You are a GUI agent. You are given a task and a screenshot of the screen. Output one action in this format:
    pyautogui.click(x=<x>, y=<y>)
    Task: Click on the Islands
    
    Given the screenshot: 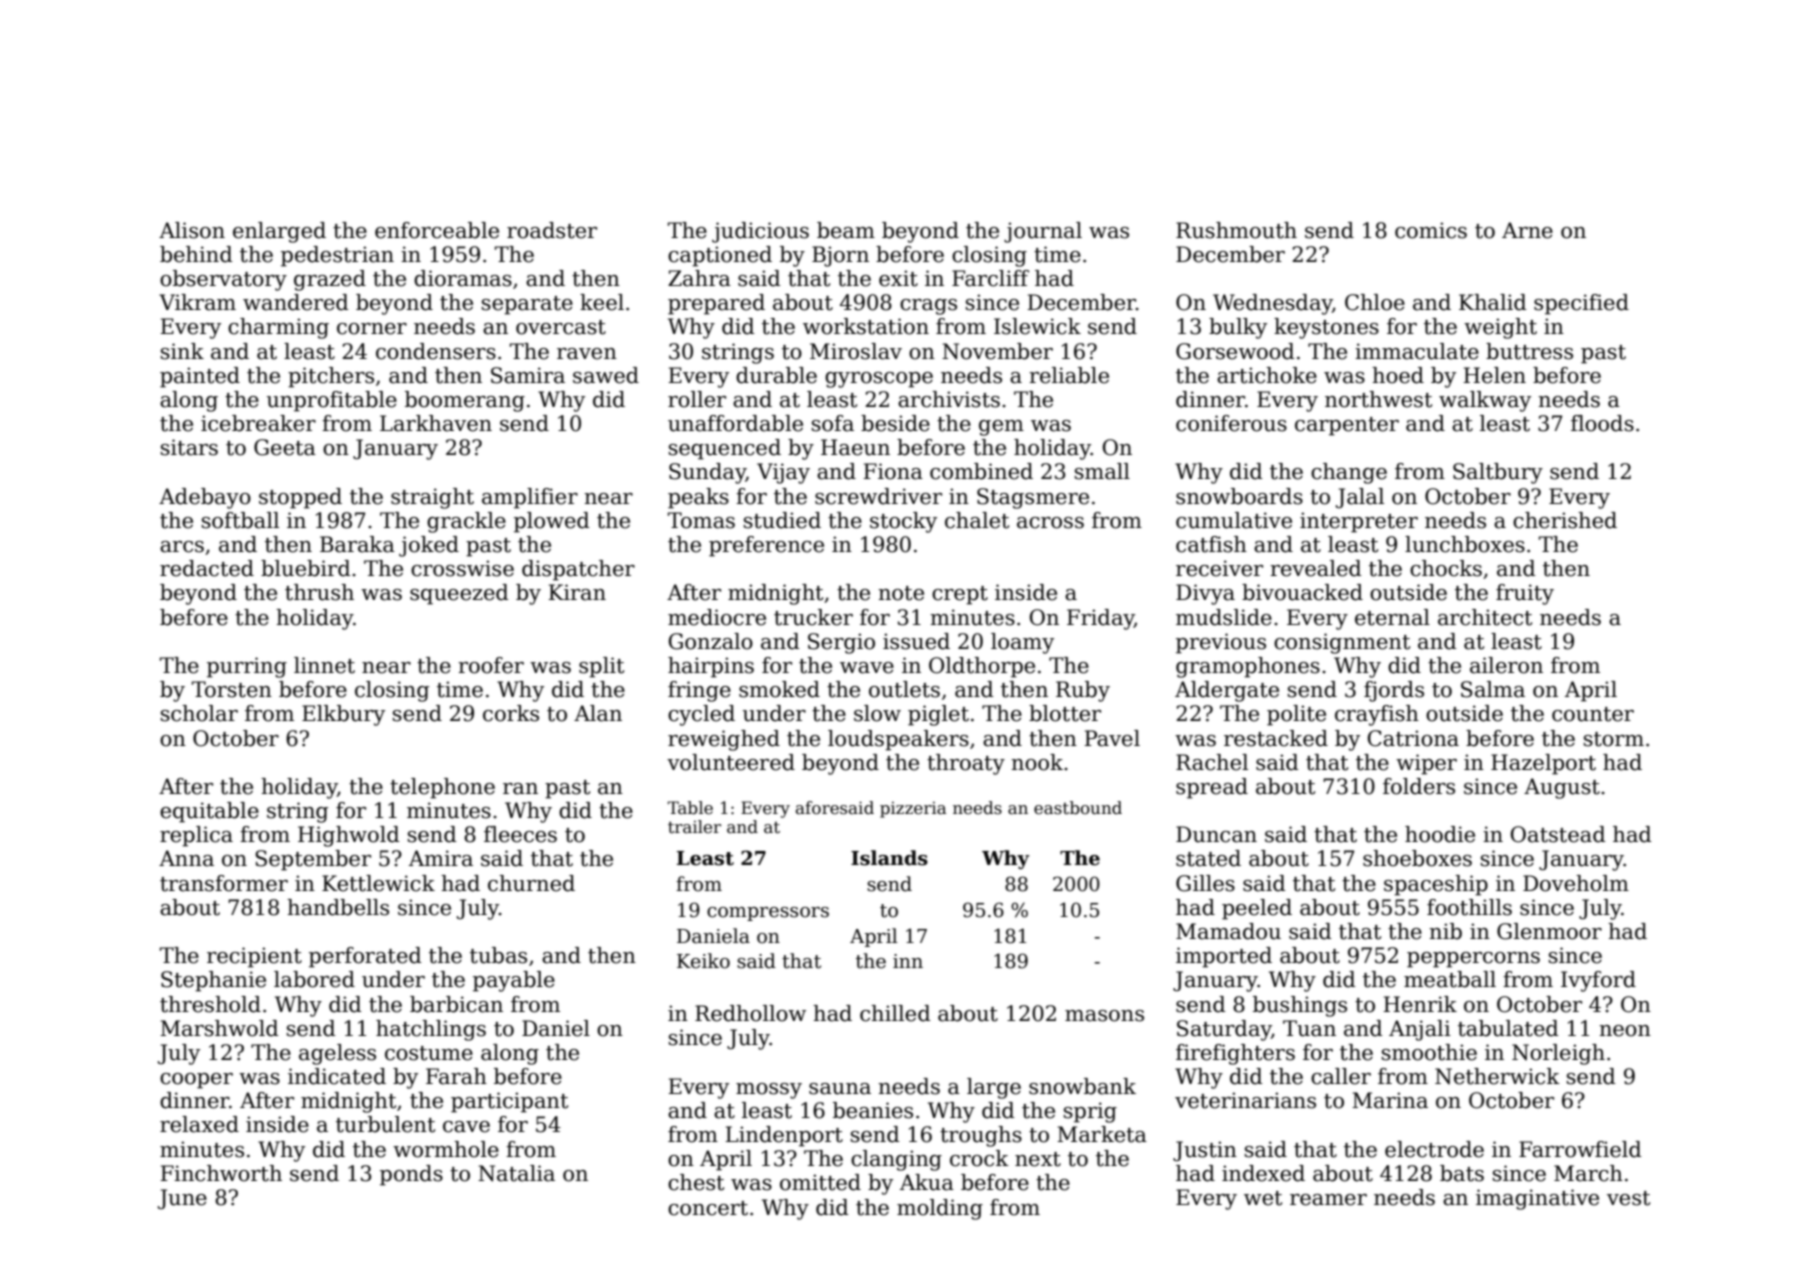 What is the action you would take?
    pyautogui.click(x=889, y=858)
